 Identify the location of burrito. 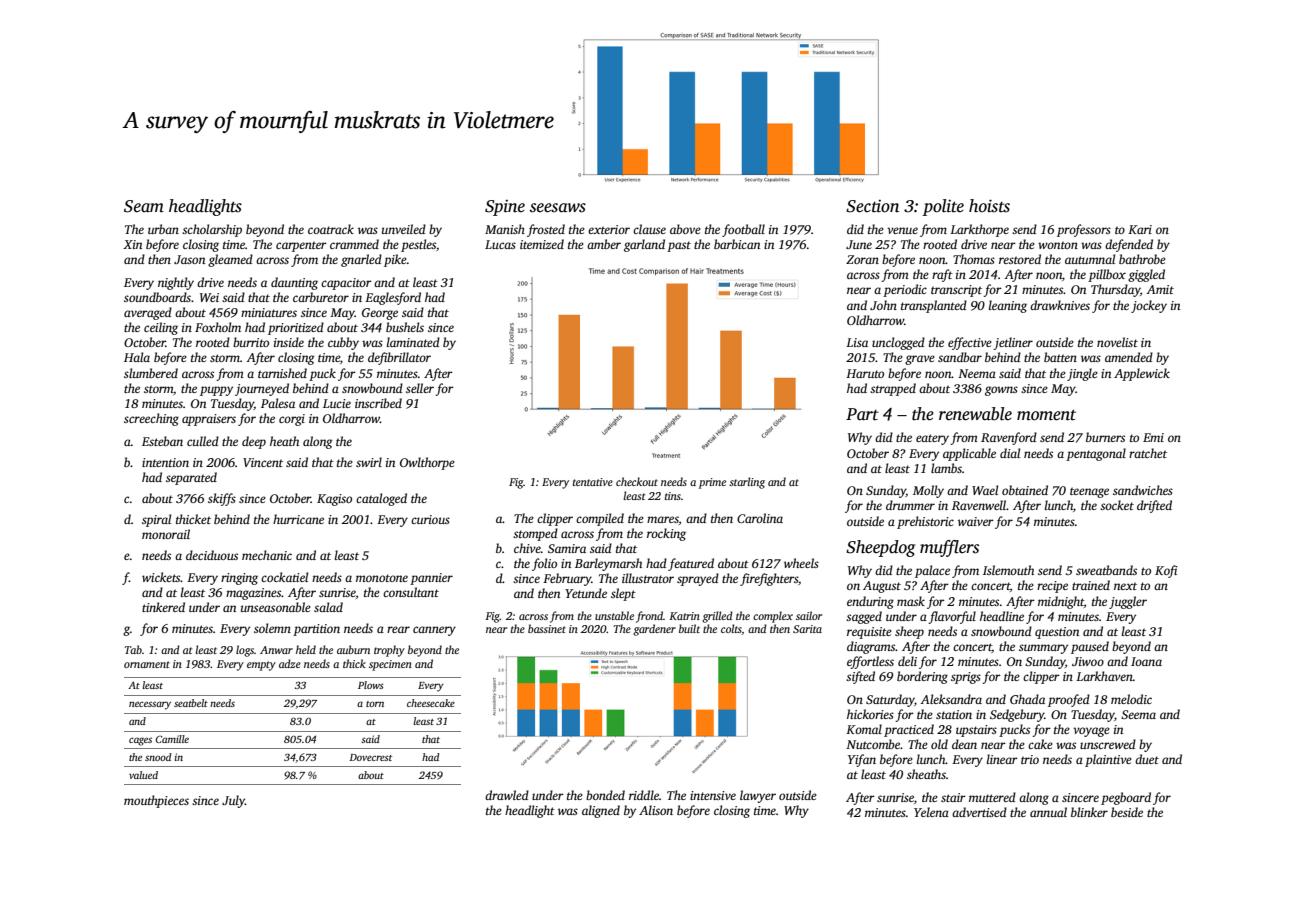
(251, 342).
